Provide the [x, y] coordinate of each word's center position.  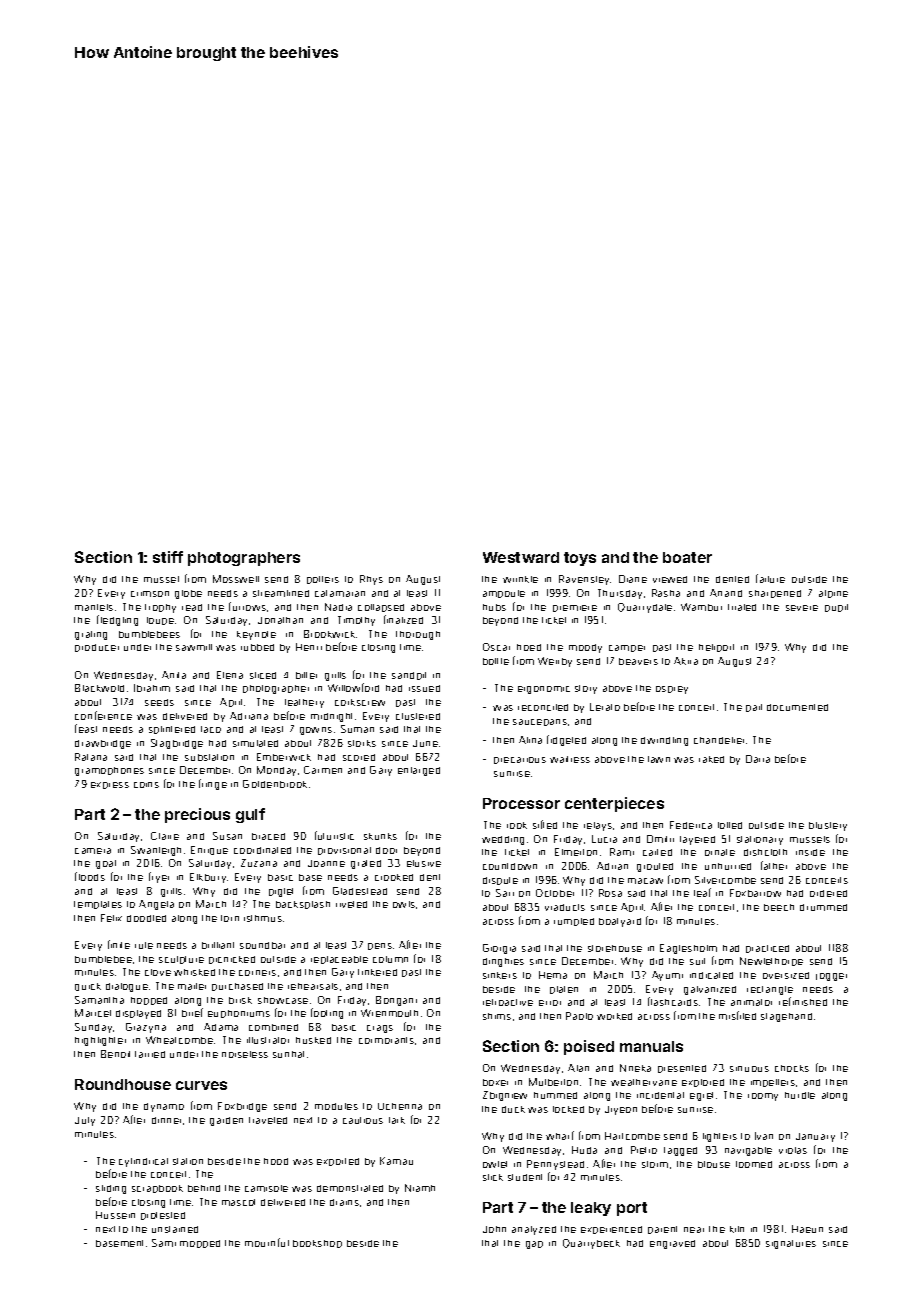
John [494, 1229]
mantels [94, 607]
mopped [200, 1244]
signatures [791, 1244]
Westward [521, 557]
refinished [803, 1001]
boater [687, 557]
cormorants [386, 1040]
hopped [149, 1001]
